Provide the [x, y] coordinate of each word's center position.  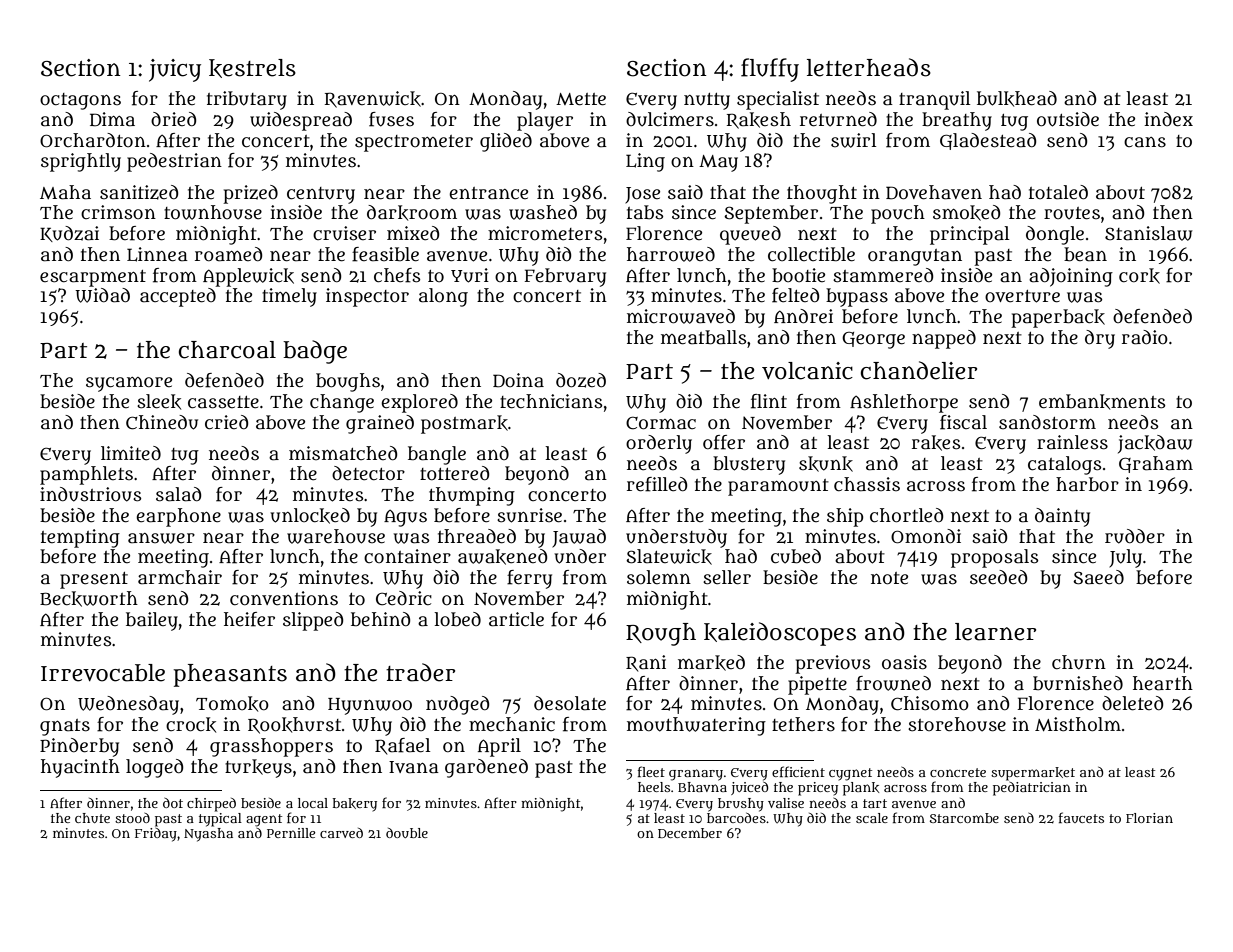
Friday [156, 835]
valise [786, 803]
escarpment [93, 278]
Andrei [803, 316]
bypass [857, 297]
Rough [661, 634]
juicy [175, 70]
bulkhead [1017, 99]
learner [995, 632]
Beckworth [89, 599]
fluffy [770, 70]
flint [769, 401]
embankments [1102, 402]
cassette [223, 402]
